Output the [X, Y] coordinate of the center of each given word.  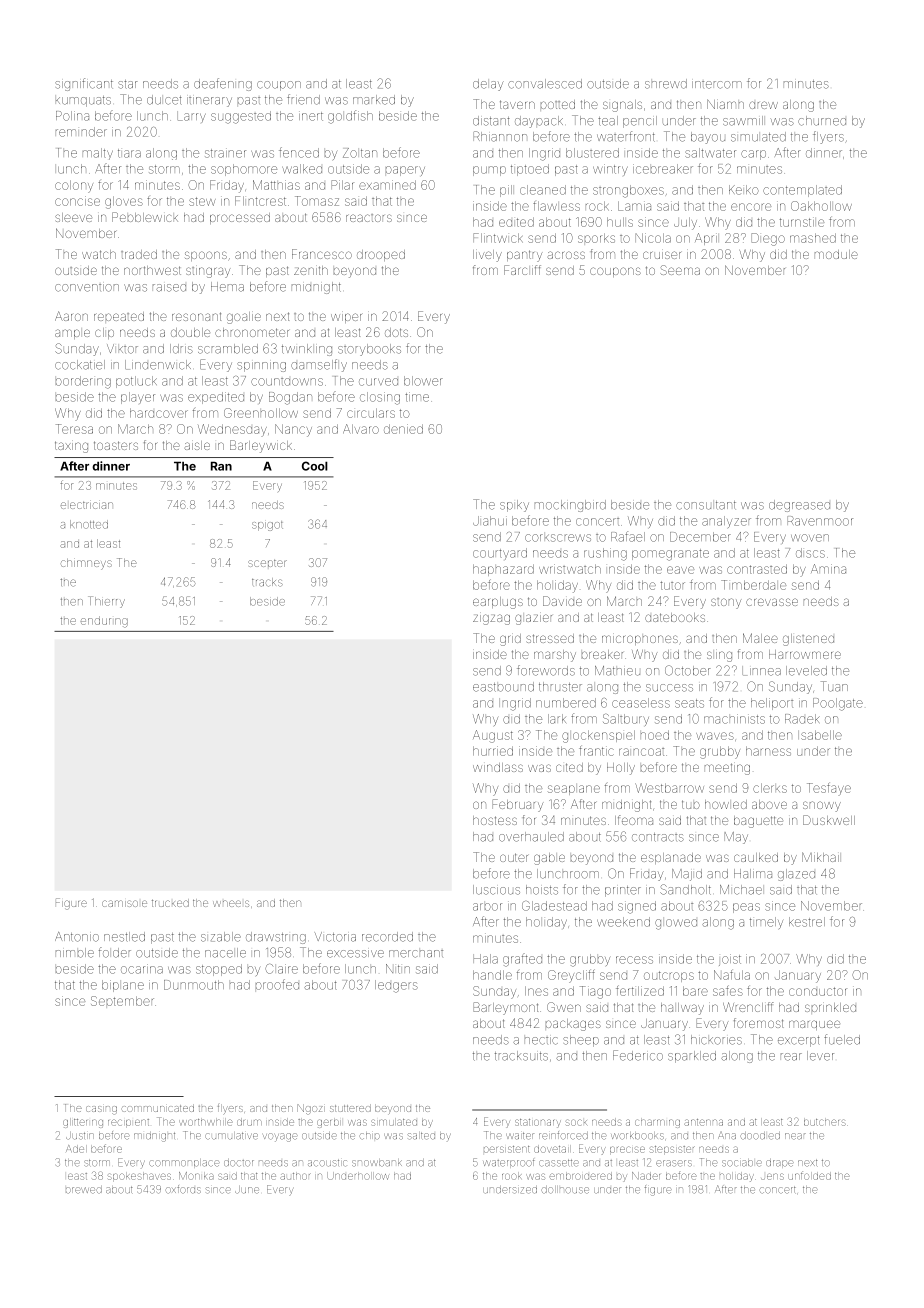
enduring [104, 622]
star [128, 84]
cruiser [662, 255]
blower [423, 381]
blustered [592, 153]
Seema [680, 270]
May [736, 838]
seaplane [574, 790]
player [138, 398]
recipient [128, 1122]
